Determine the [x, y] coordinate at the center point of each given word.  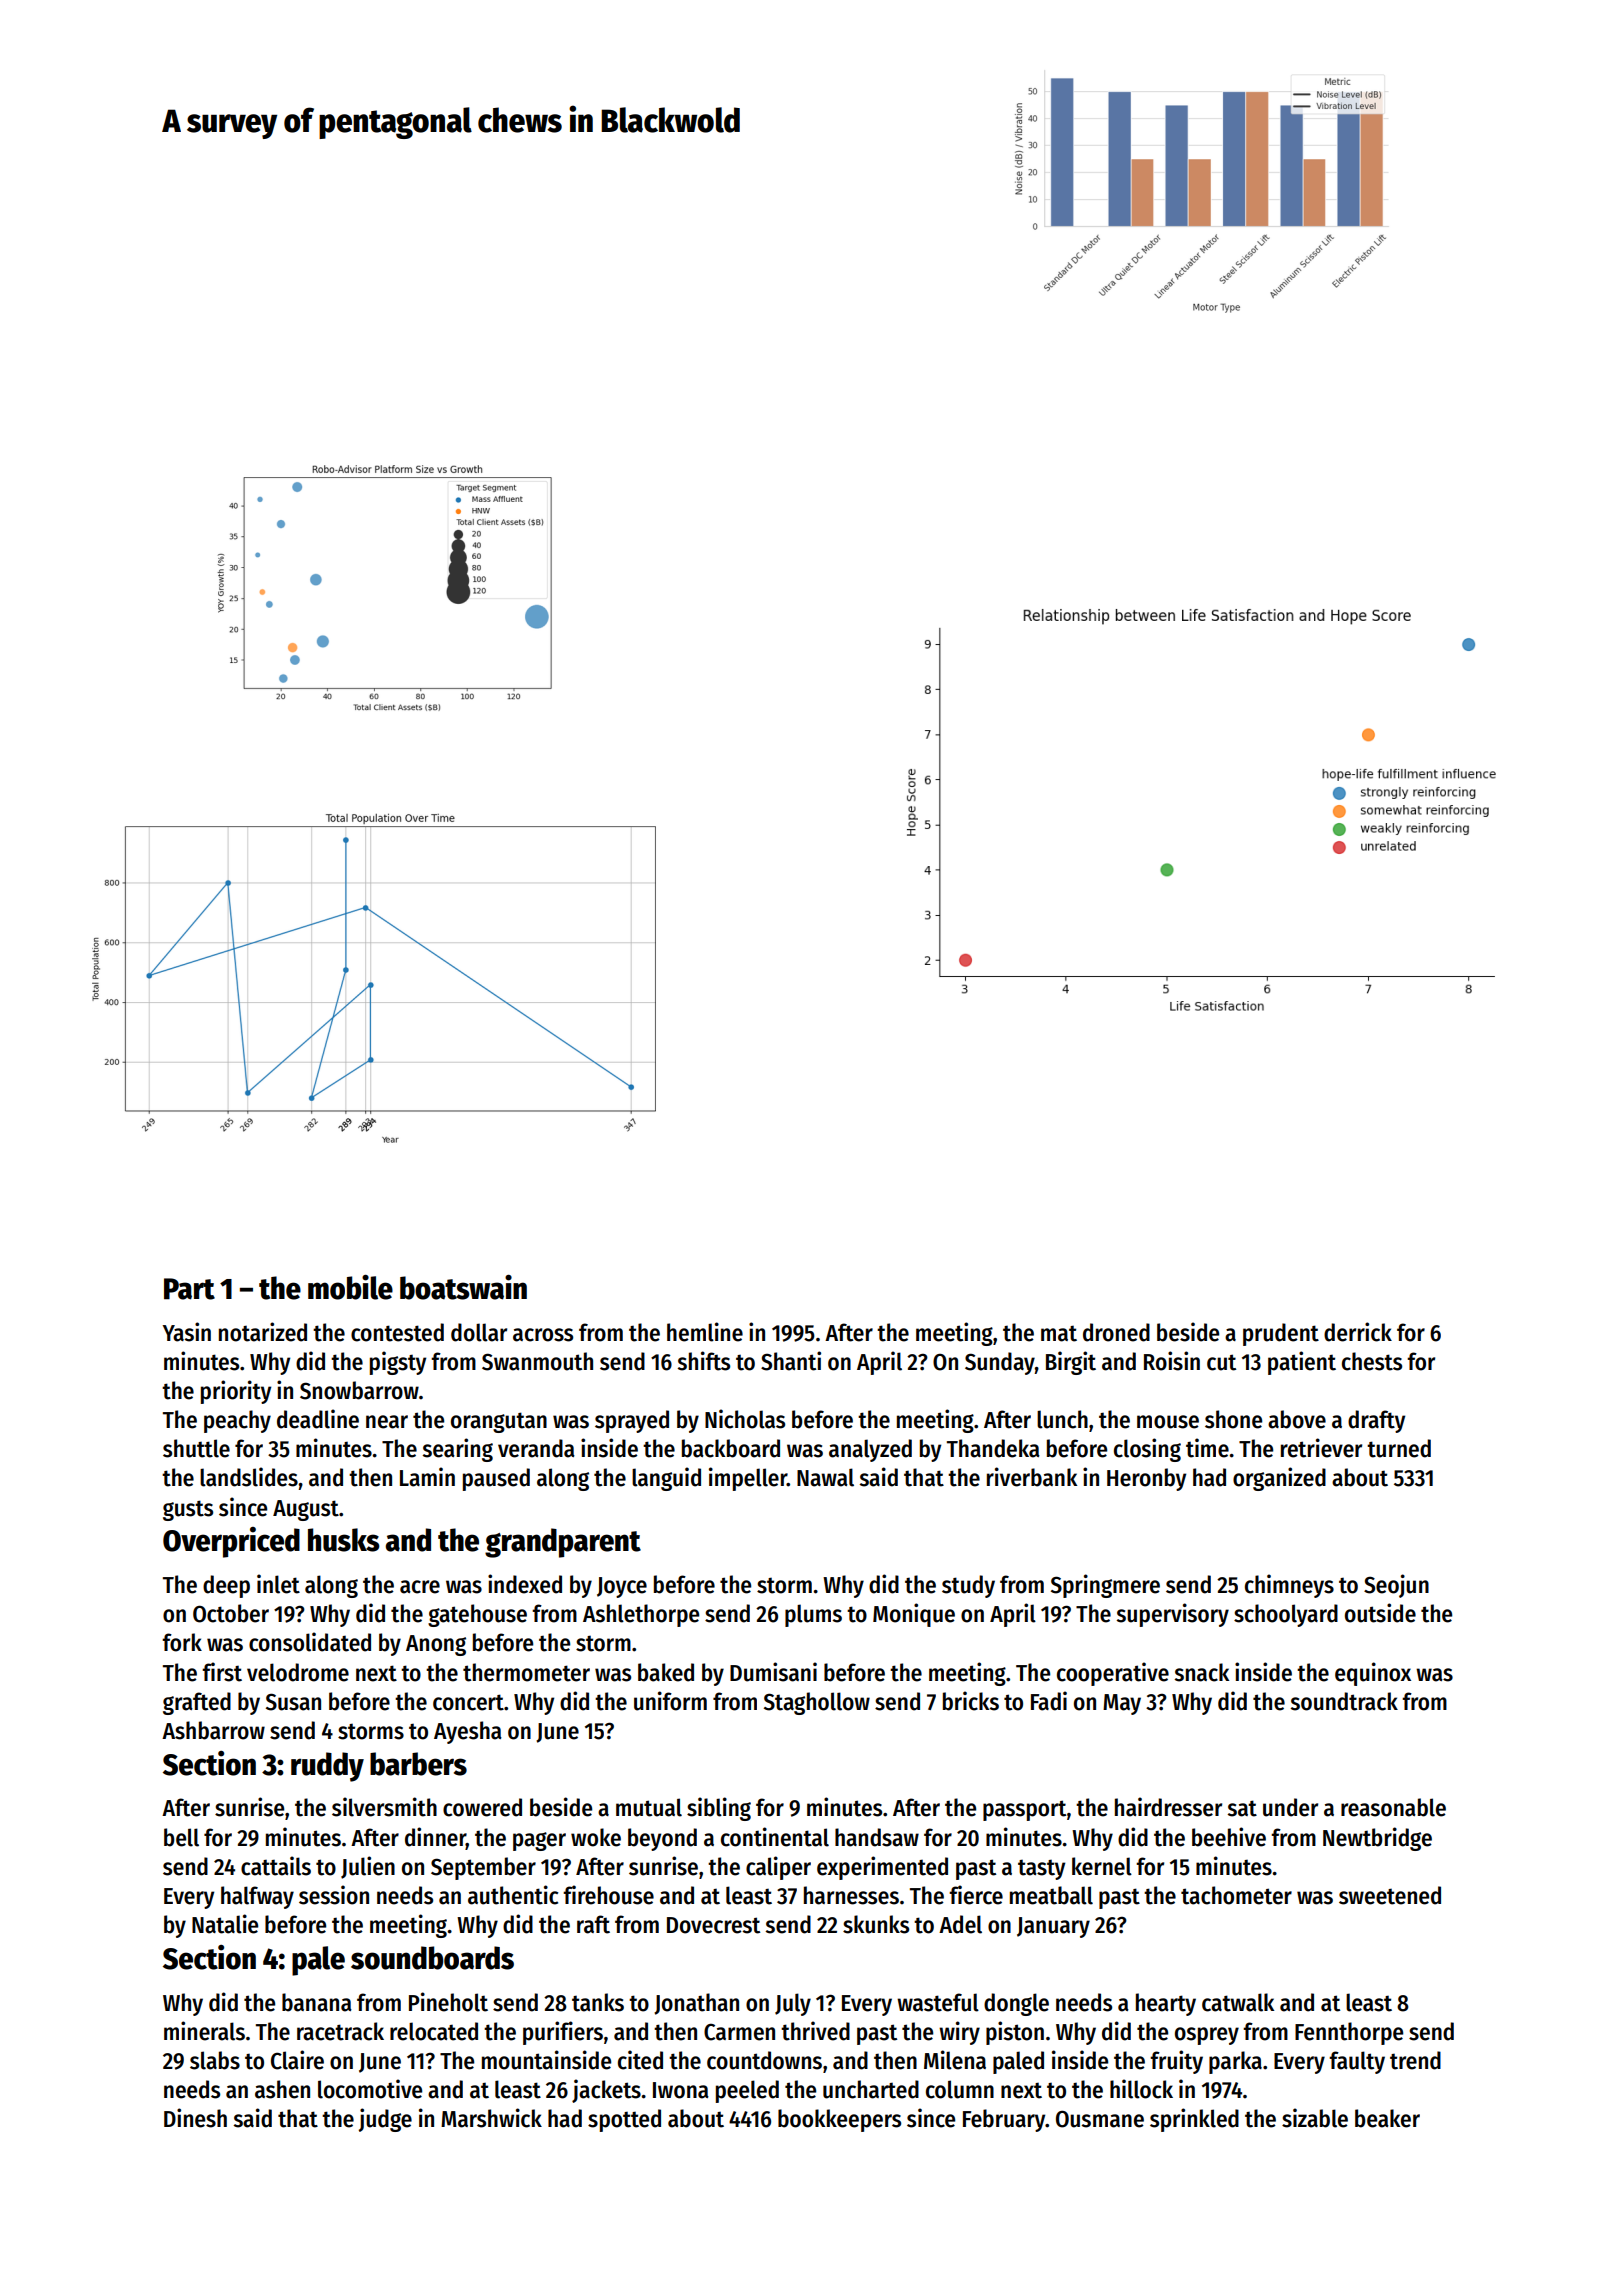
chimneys [1289, 1586]
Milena [955, 2060]
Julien [368, 1867]
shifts [703, 1361]
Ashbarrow [213, 1730]
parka [1235, 2062]
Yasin [187, 1332]
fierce [976, 1895]
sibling [719, 1809]
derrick [1358, 1332]
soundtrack [1344, 1701]
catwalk [1238, 2002]
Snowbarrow [359, 1390]
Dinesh [195, 2118]
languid [666, 1479]
